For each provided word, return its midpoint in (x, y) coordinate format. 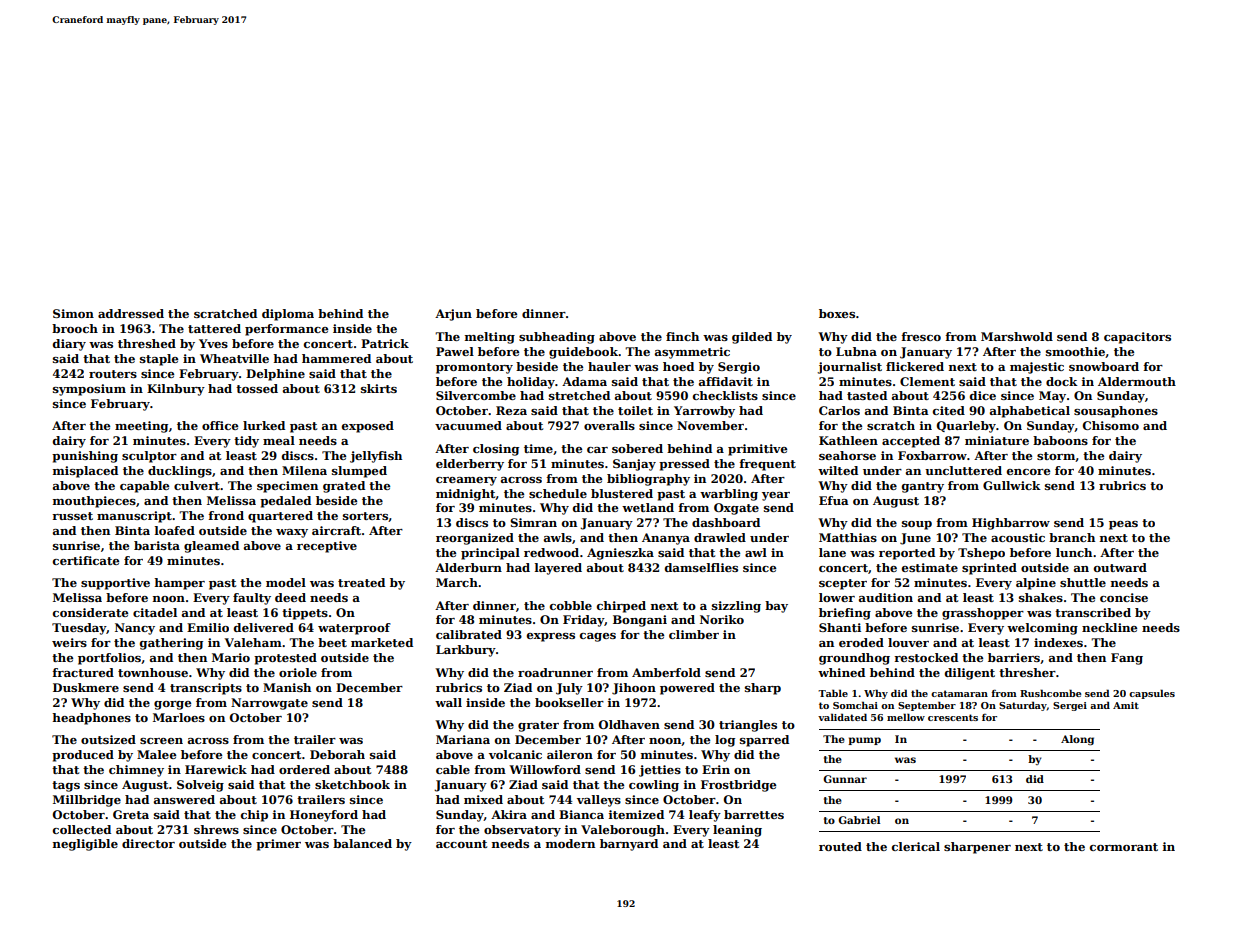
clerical (916, 846)
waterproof (354, 629)
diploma (288, 315)
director (148, 843)
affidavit (726, 381)
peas (1123, 525)
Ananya (666, 539)
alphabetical (1030, 412)
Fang (1127, 659)
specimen (287, 487)
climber (694, 634)
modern (570, 843)
